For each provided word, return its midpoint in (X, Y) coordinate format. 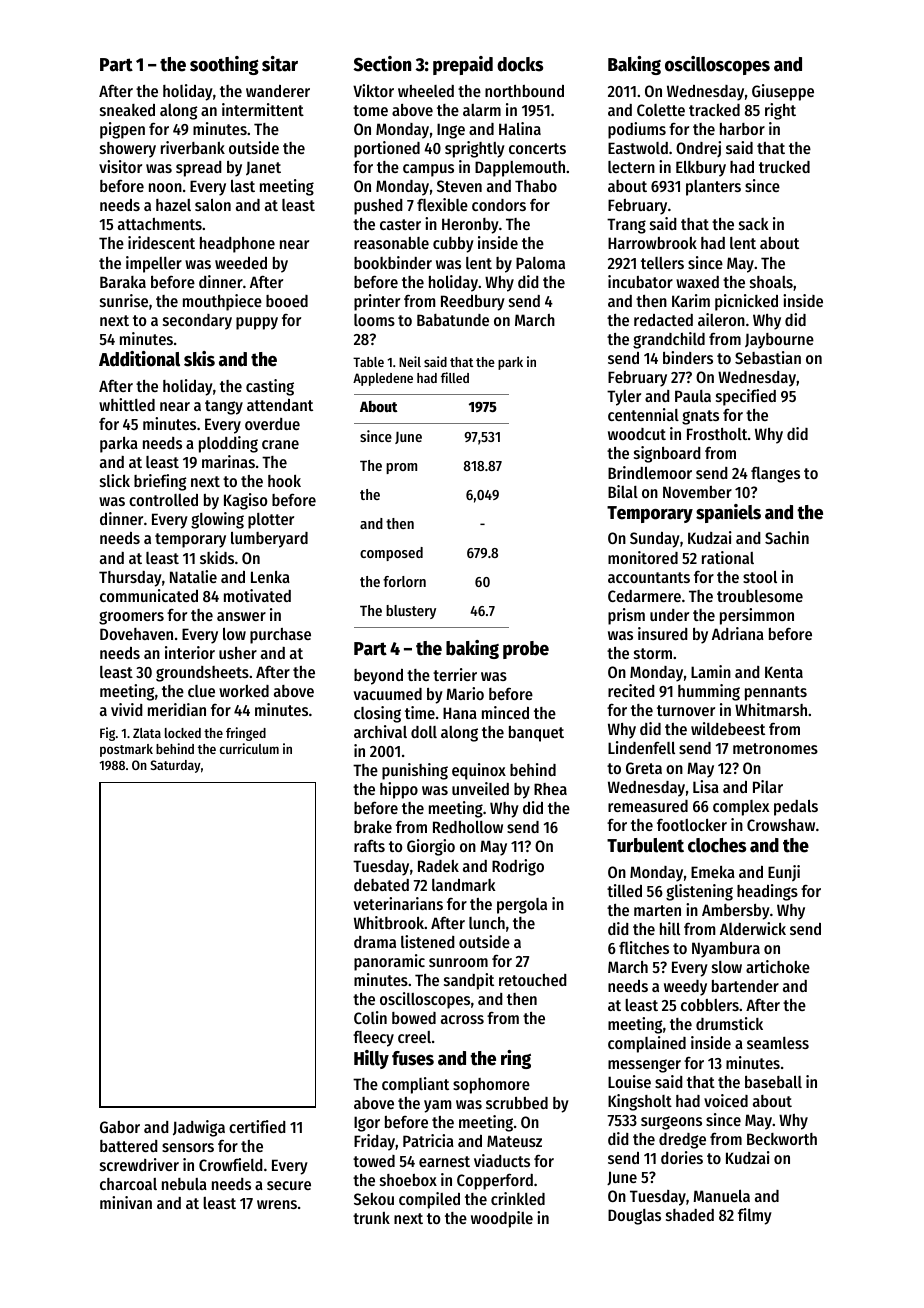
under (669, 615)
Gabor (120, 1127)
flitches (644, 947)
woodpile (502, 1219)
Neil (410, 361)
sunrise (124, 300)
